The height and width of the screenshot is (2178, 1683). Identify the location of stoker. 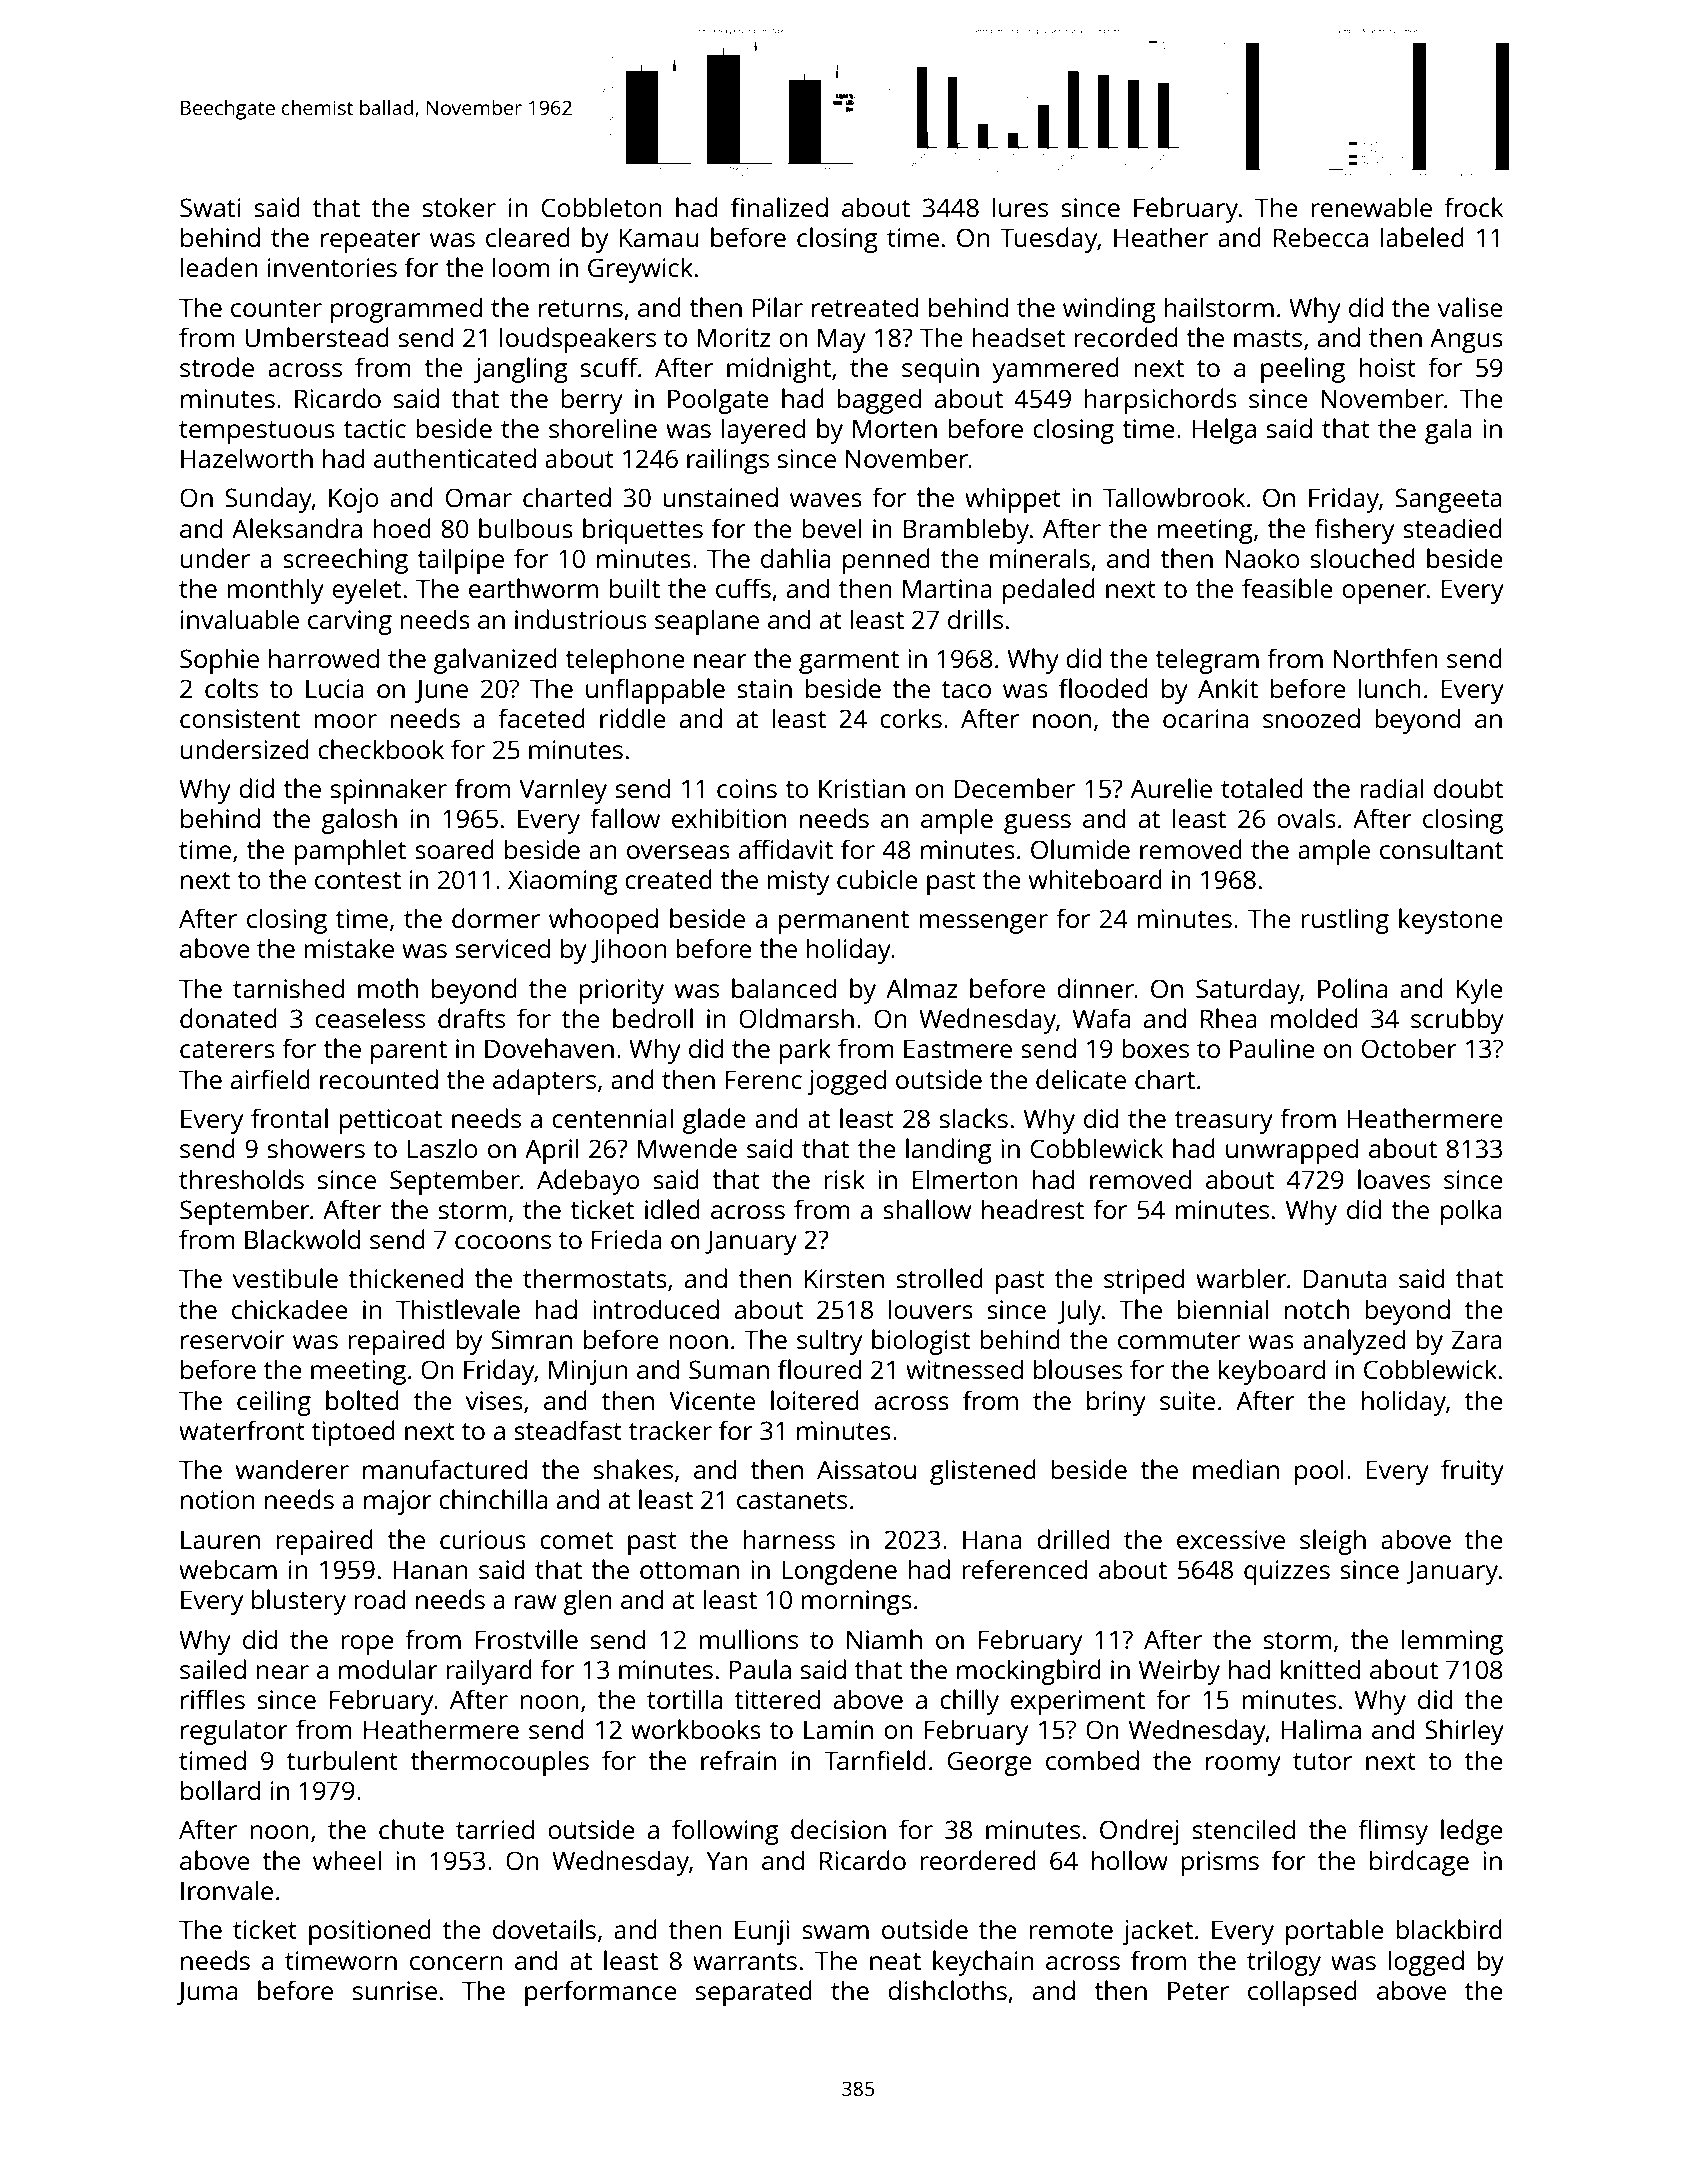
(459, 207).
